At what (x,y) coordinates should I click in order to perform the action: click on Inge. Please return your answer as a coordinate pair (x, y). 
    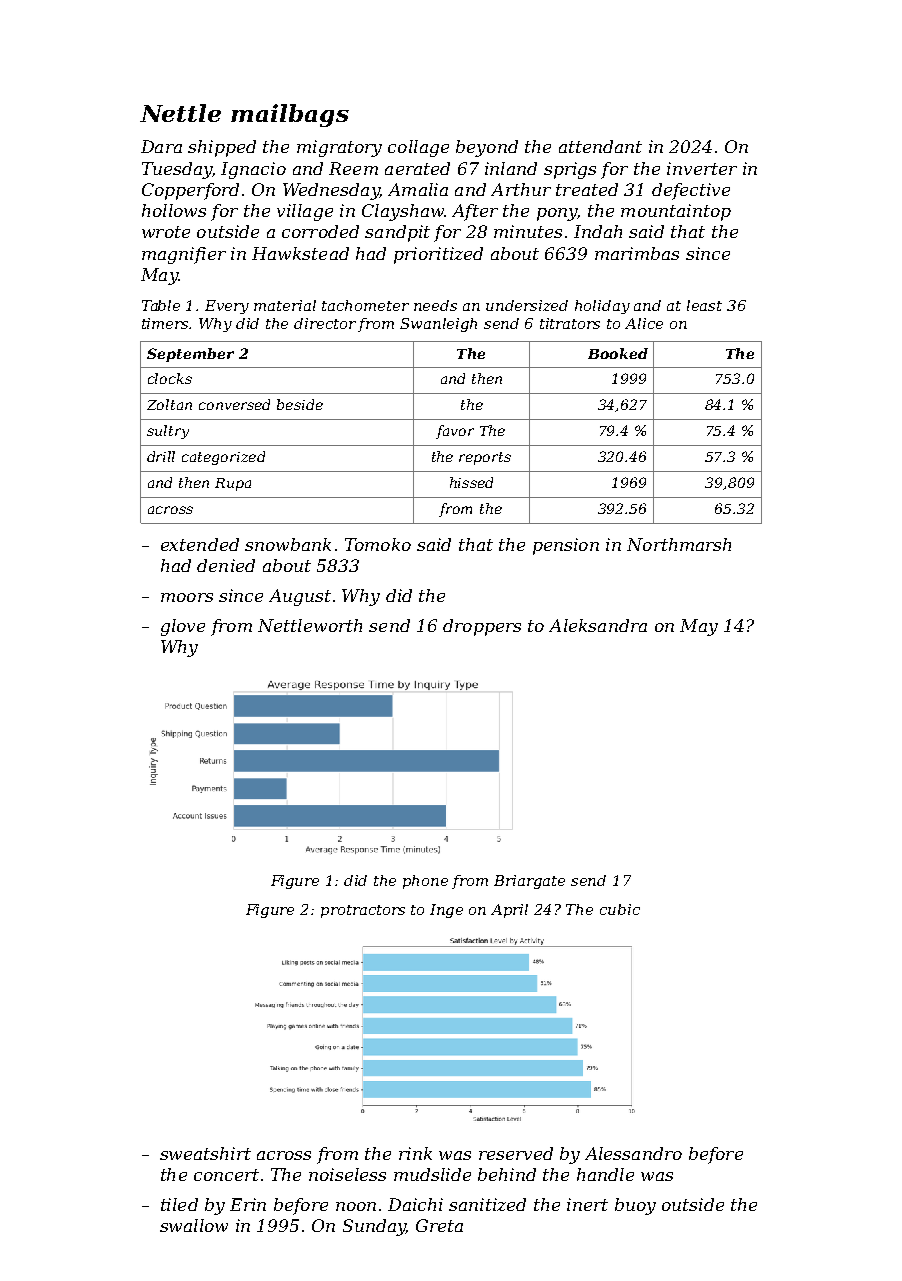
    Looking at the image, I should click on (446, 911).
